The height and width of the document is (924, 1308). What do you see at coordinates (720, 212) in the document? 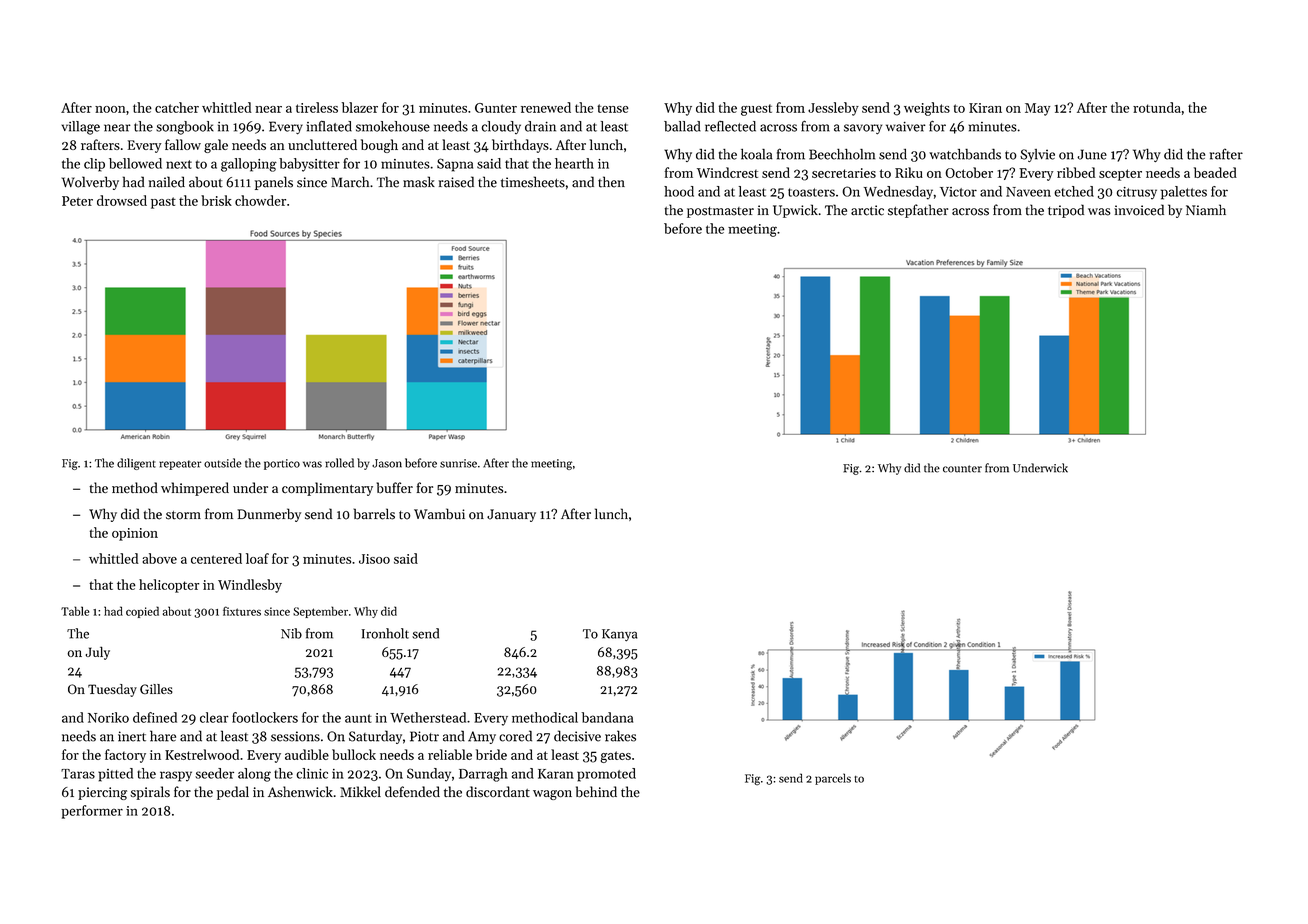
I see `postmaster` at bounding box center [720, 212].
